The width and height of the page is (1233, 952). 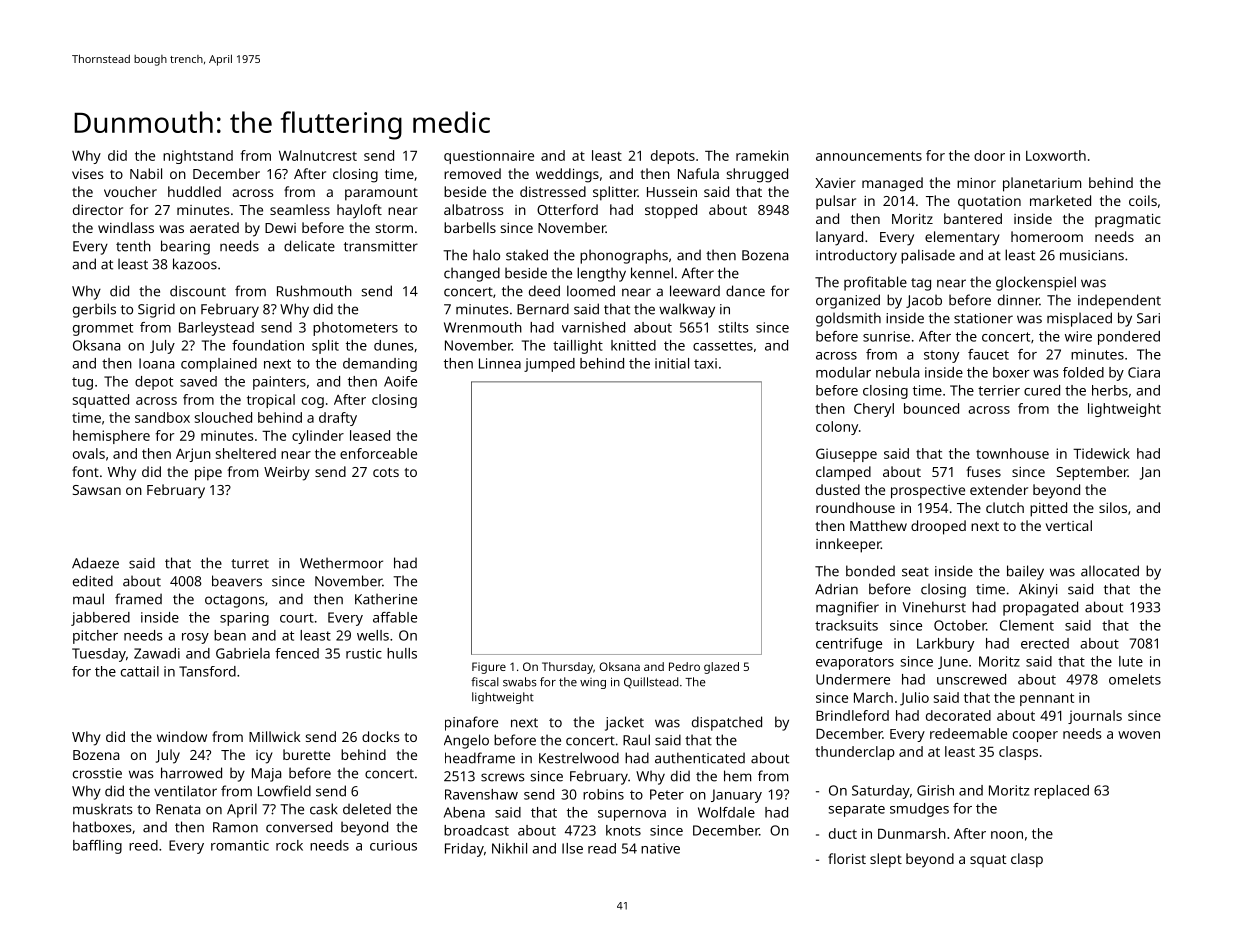 I want to click on rock, so click(x=289, y=845).
